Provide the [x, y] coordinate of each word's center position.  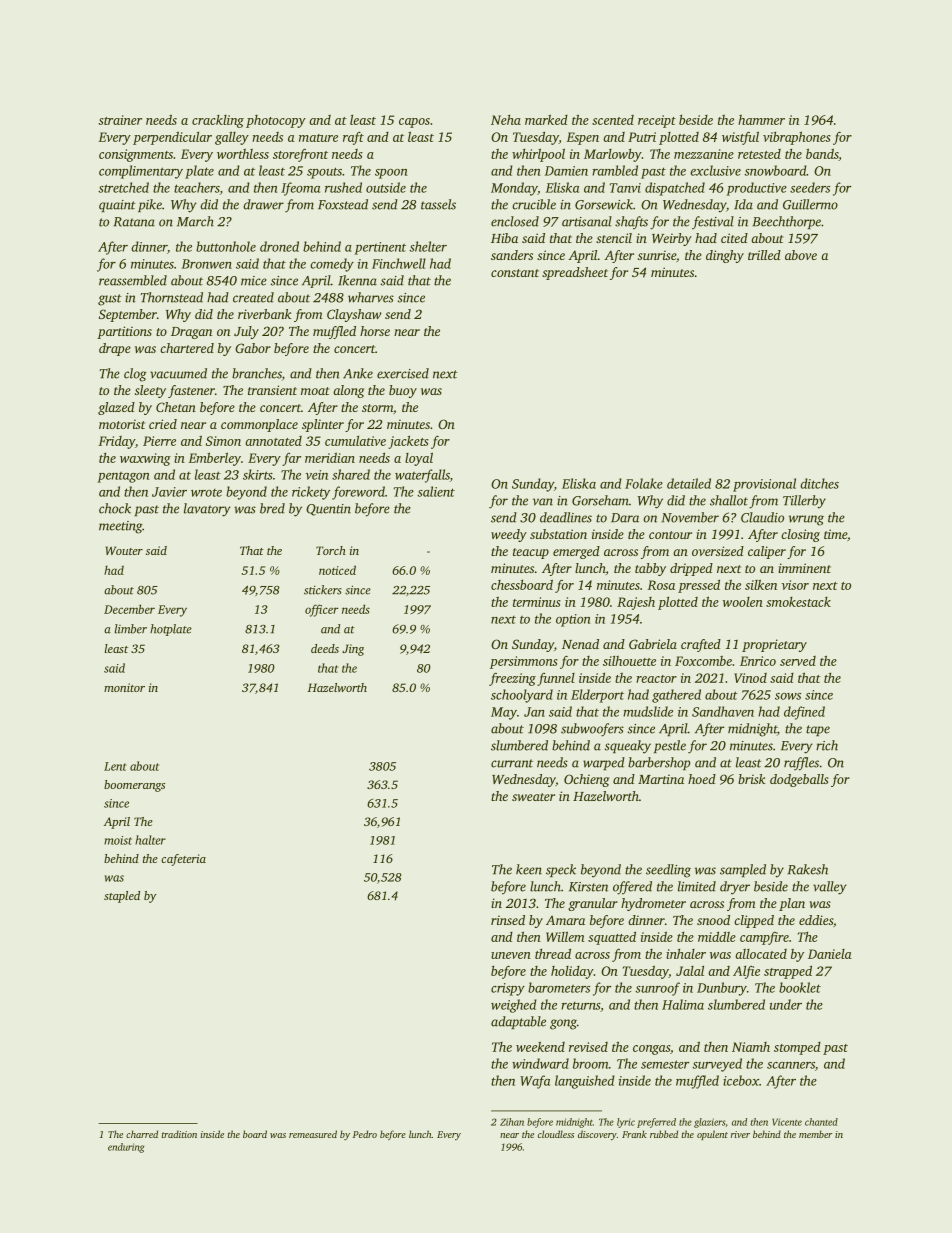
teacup [531, 553]
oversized [718, 551]
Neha [506, 120]
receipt [657, 121]
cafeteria [183, 860]
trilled [764, 255]
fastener [191, 391]
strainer [120, 120]
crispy [508, 989]
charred [142, 1134]
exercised [403, 373]
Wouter [124, 550]
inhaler [686, 954]
